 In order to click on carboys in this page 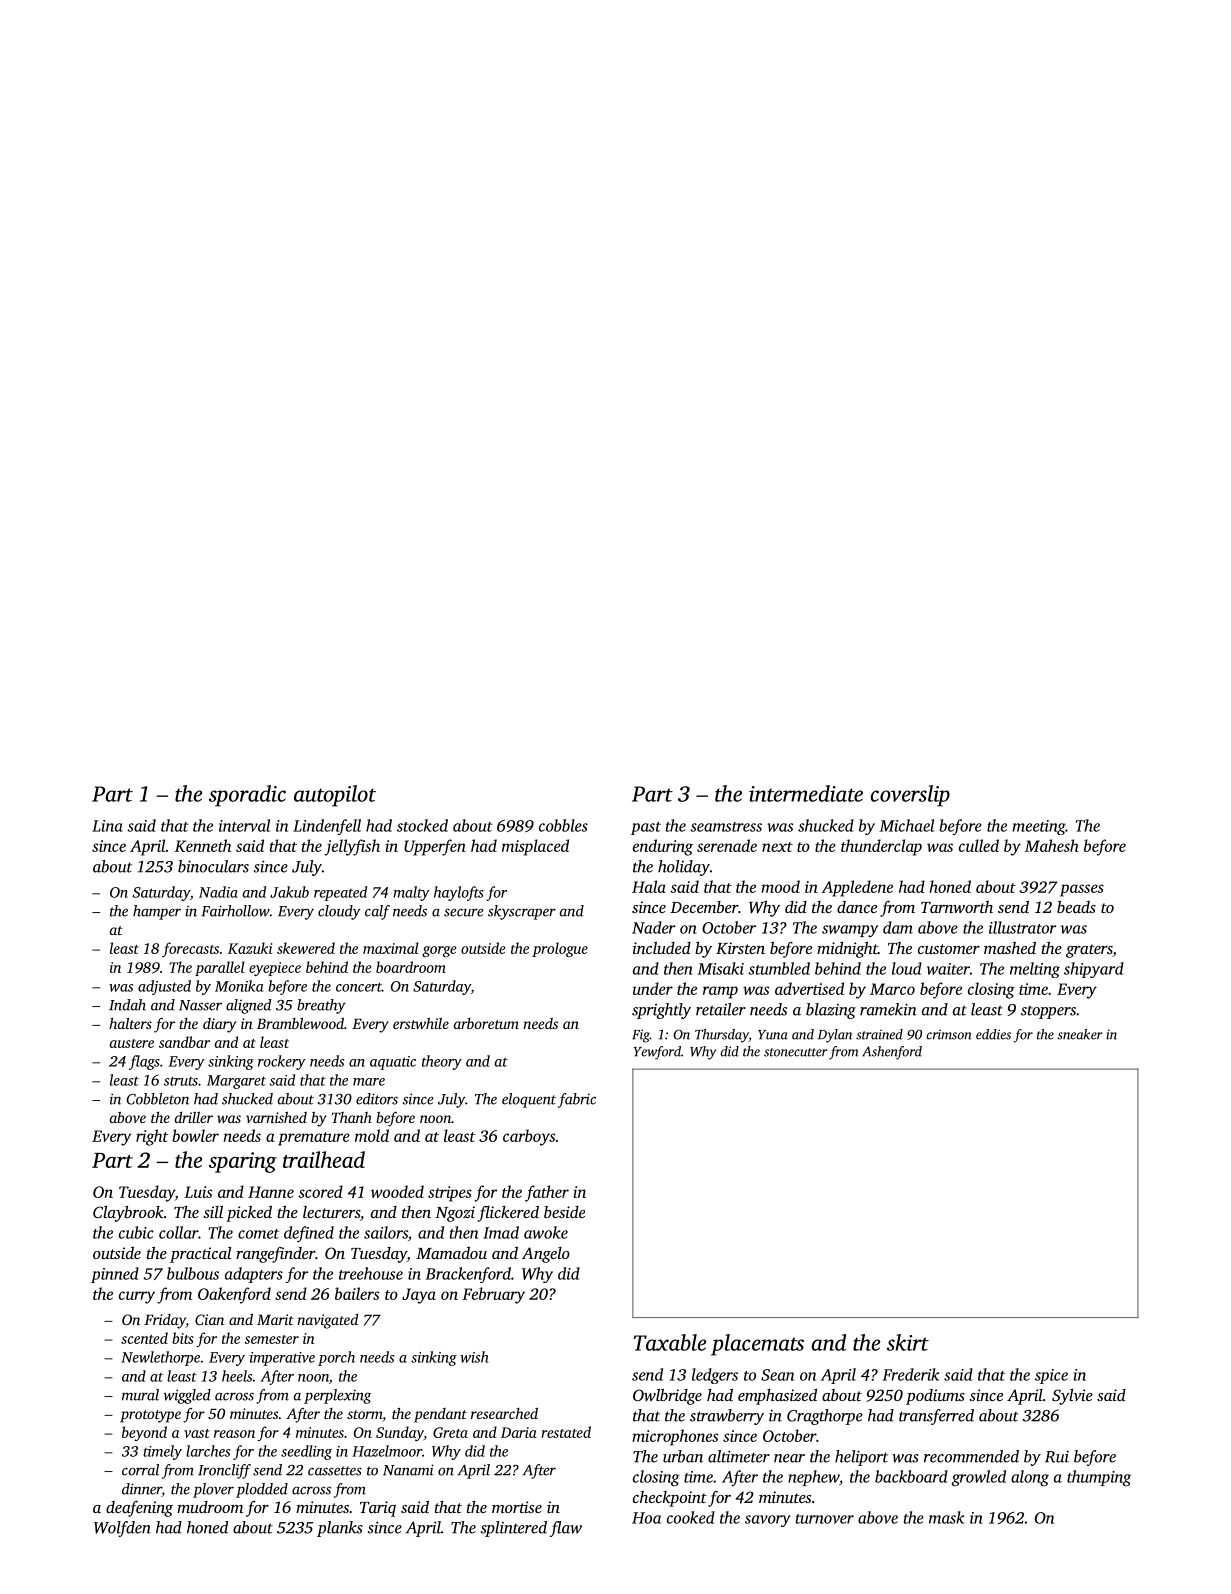, I will do `click(529, 1137)`.
